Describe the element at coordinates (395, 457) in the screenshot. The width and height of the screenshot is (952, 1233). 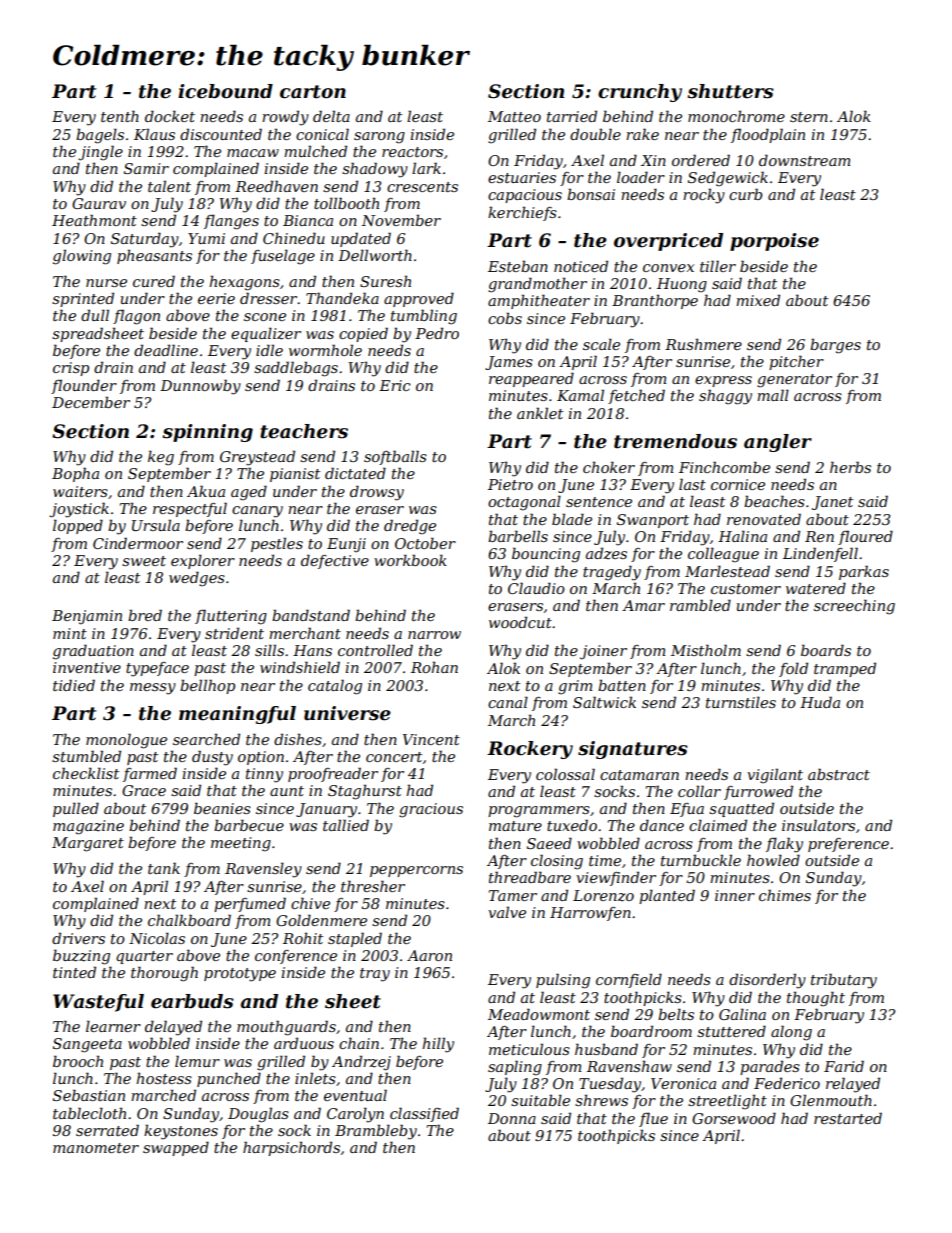
I see `softballs` at that location.
